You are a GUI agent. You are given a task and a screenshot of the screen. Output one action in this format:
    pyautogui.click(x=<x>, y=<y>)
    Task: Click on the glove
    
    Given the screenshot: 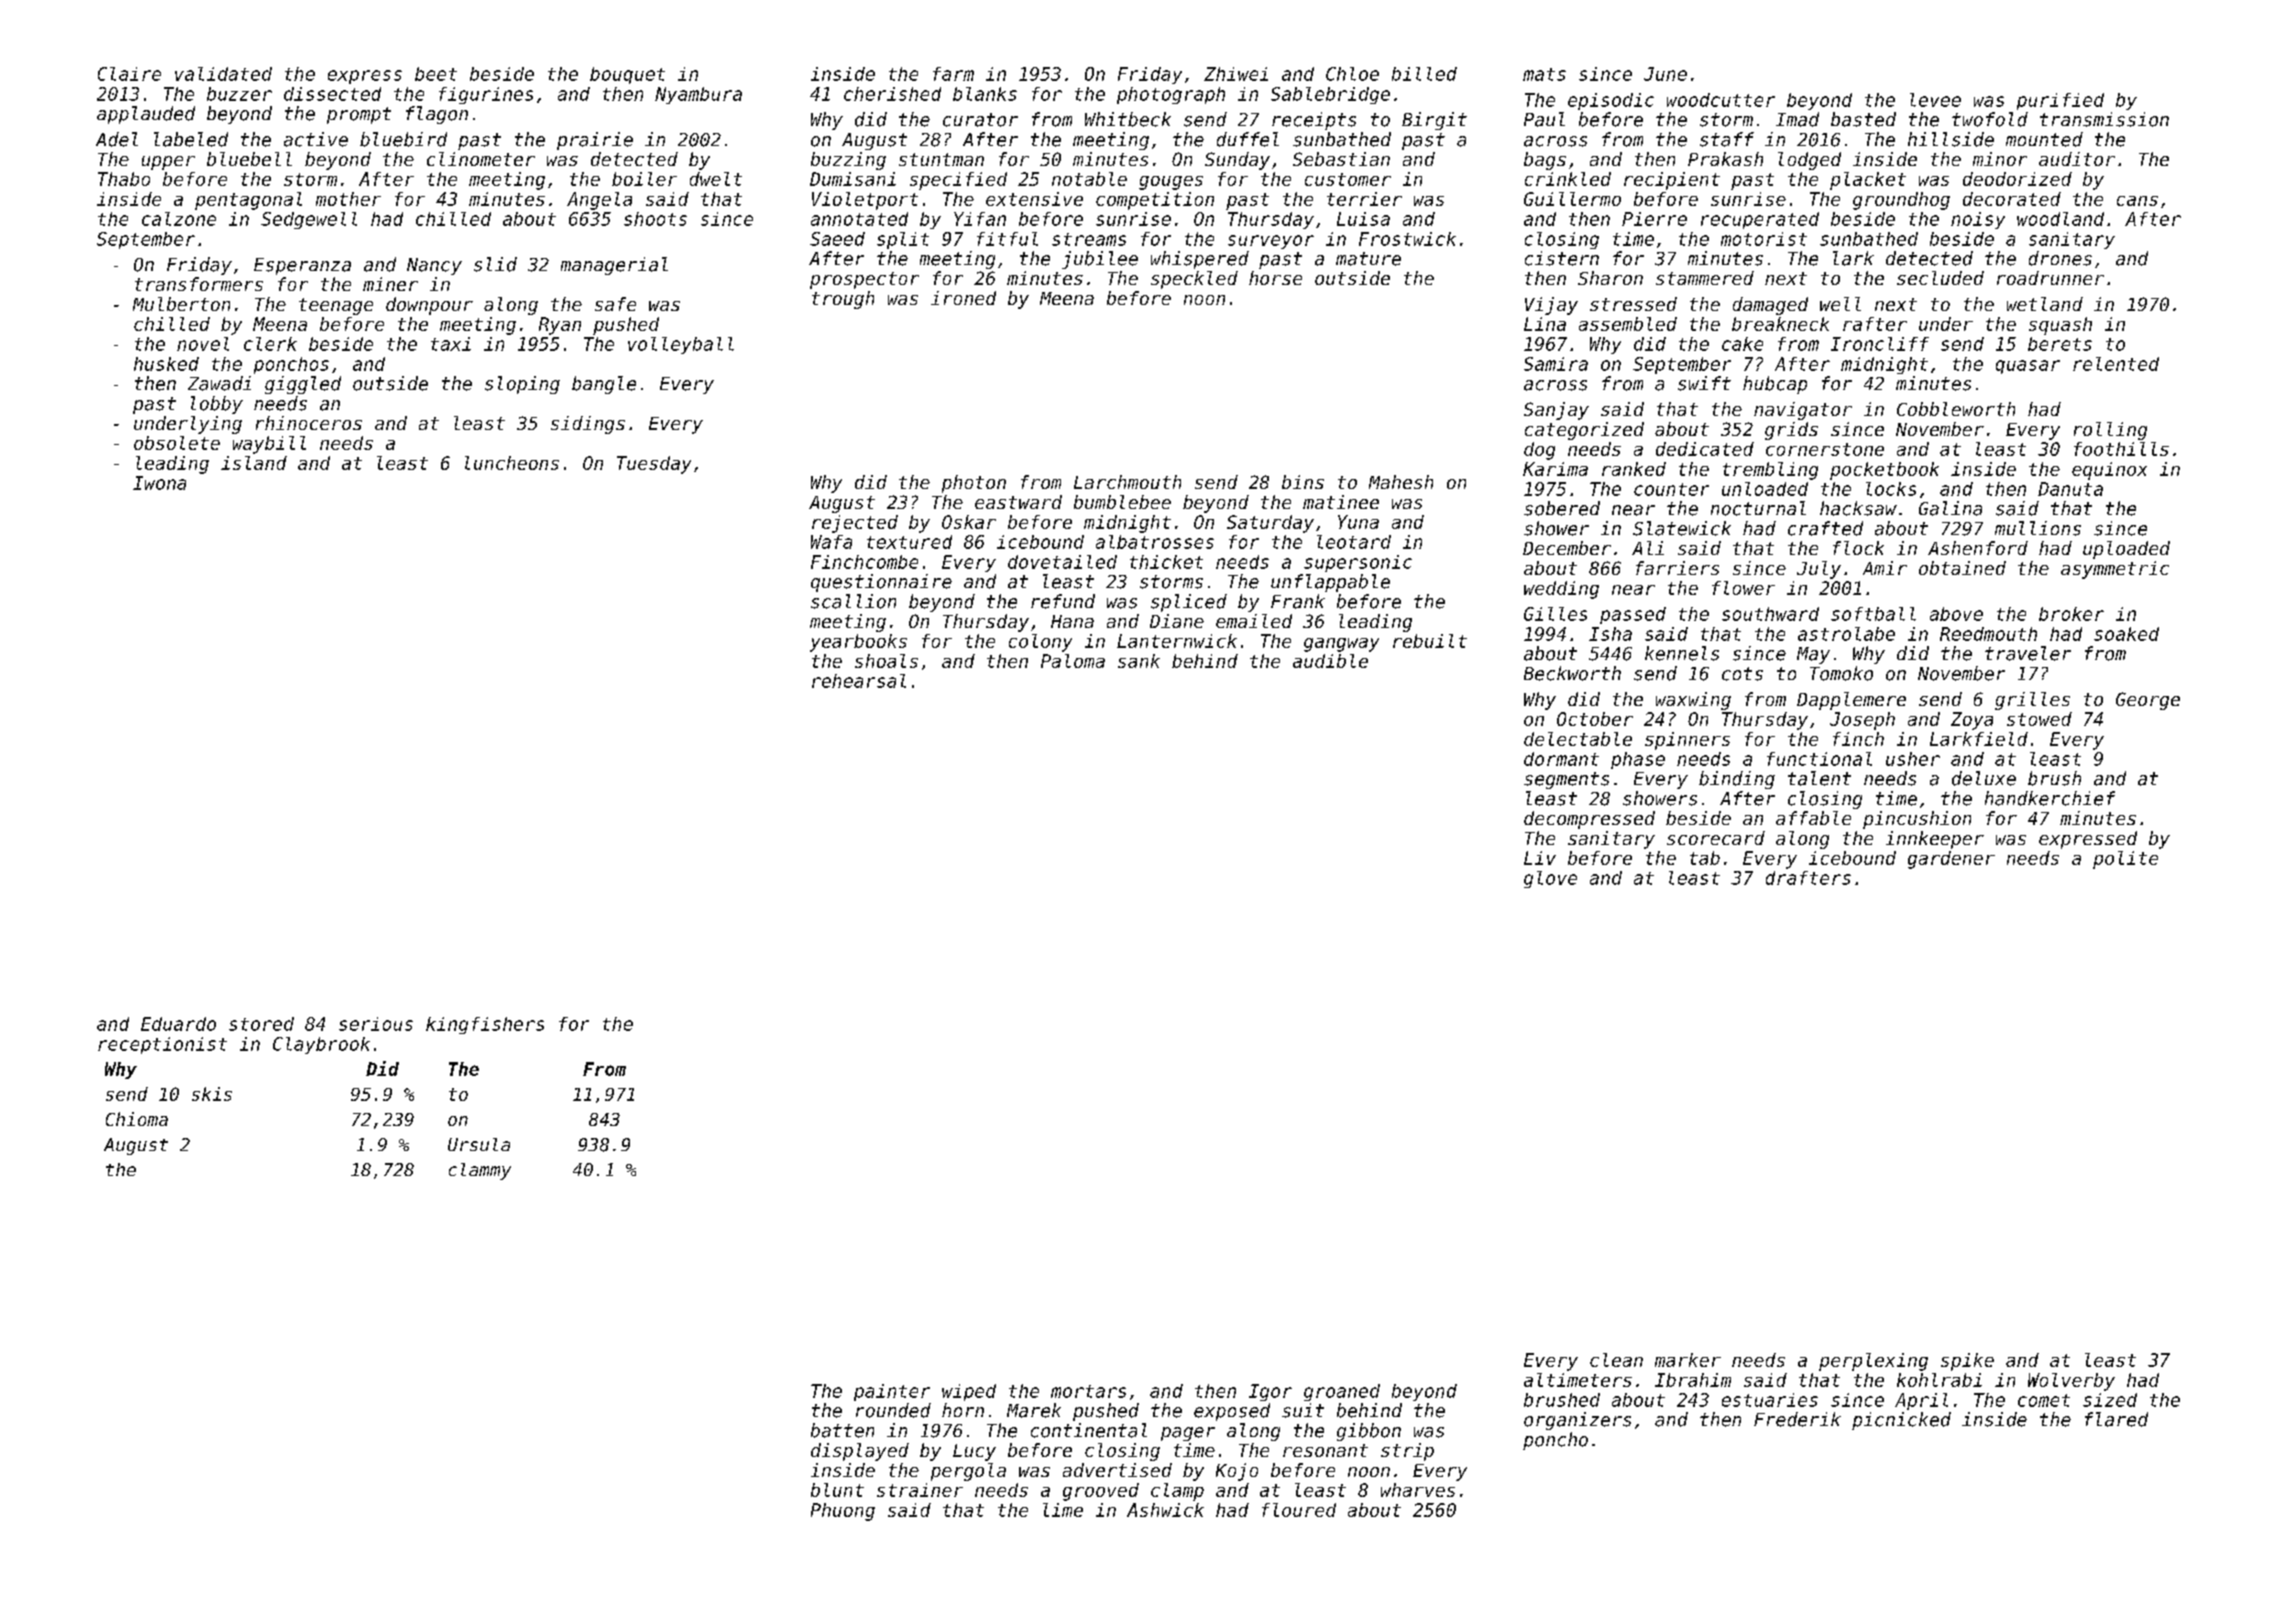 What is the action you would take?
    pyautogui.click(x=1550, y=879)
